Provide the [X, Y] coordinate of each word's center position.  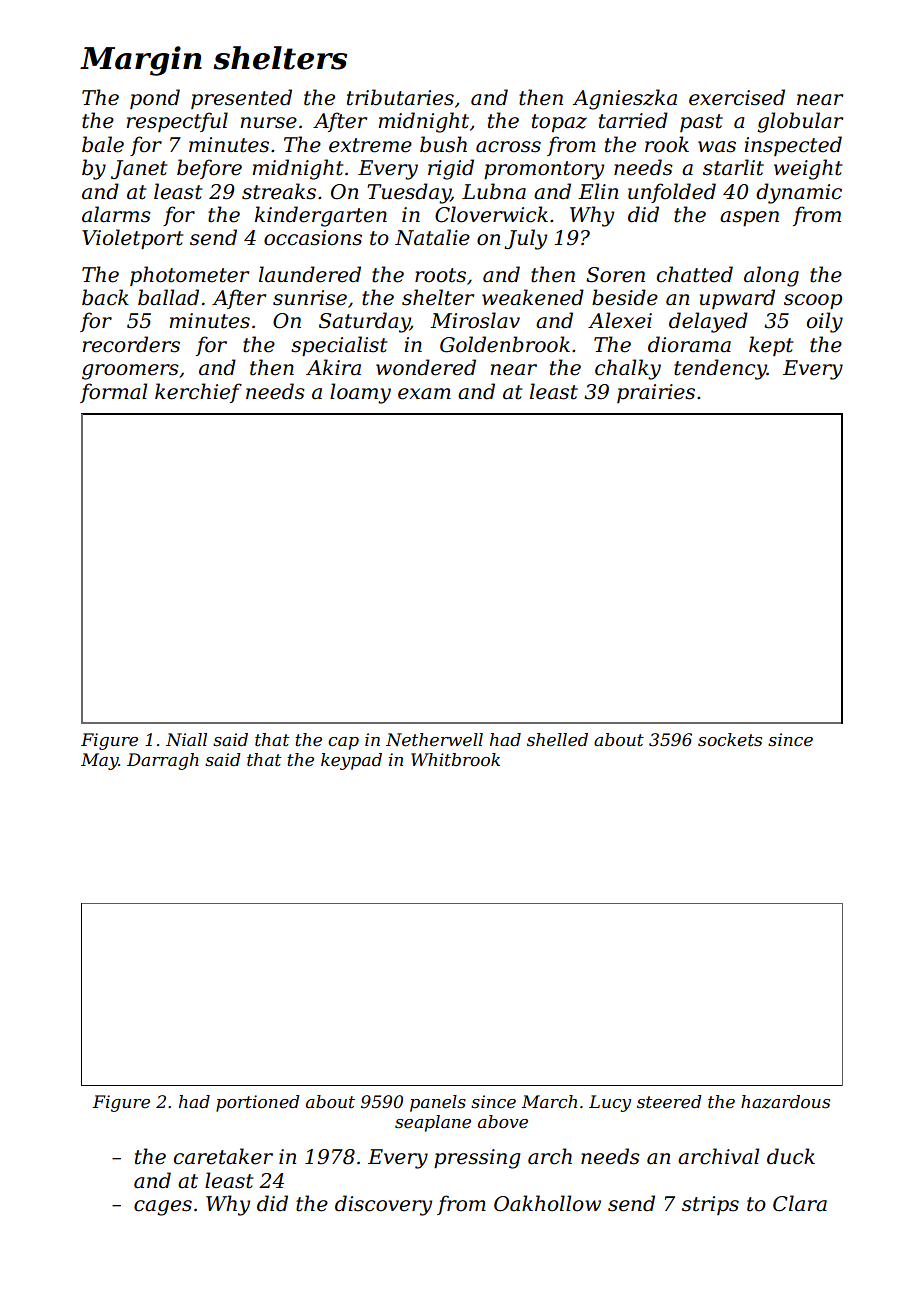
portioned [258, 1103]
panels [438, 1103]
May [100, 761]
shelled [557, 740]
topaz [559, 123]
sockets [730, 740]
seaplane [433, 1123]
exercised [737, 97]
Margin [141, 61]
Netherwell [434, 740]
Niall [186, 739]
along [771, 276]
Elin [598, 191]
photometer [189, 276]
